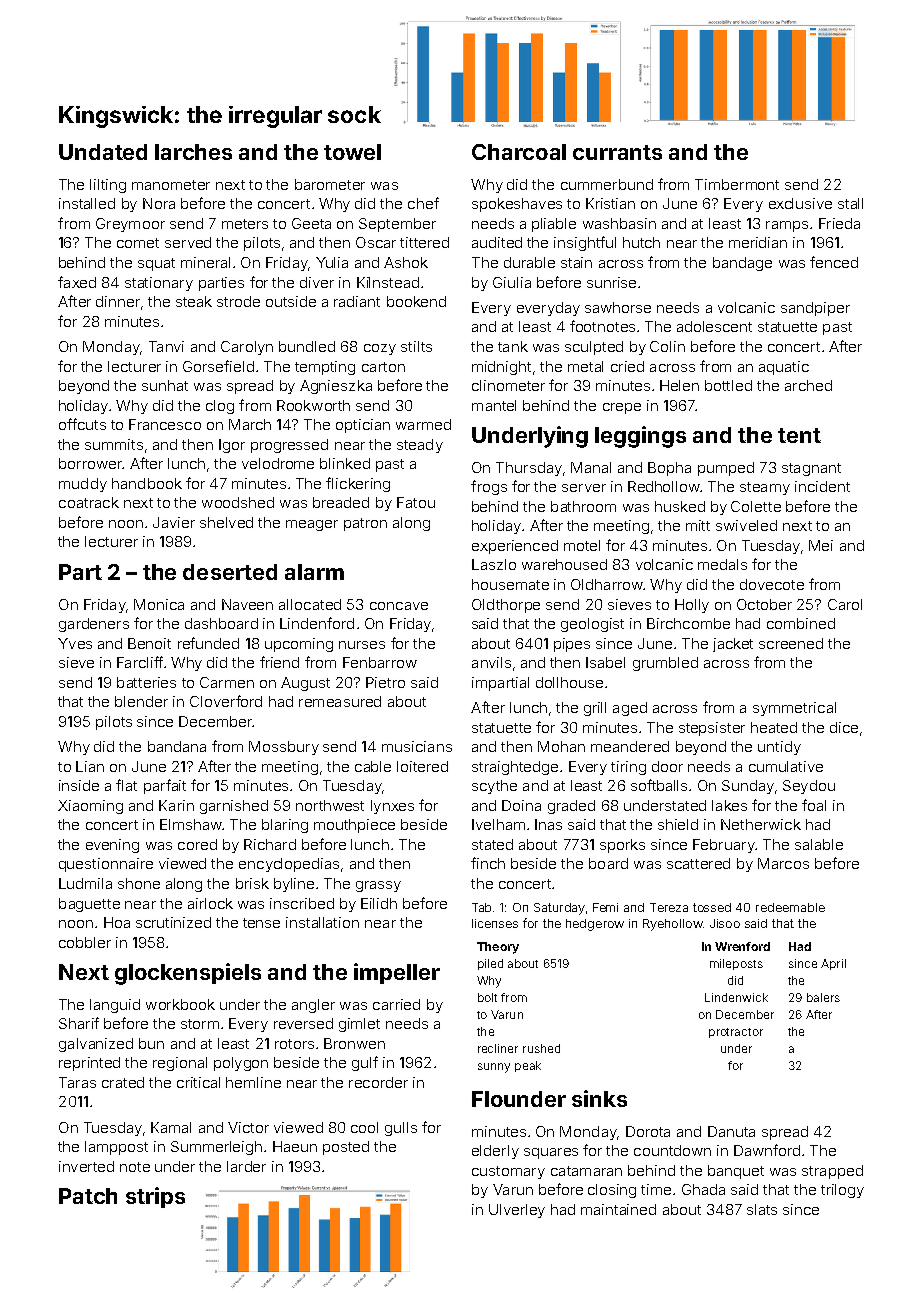  What do you see at coordinates (714, 326) in the screenshot?
I see `adolescent` at bounding box center [714, 326].
